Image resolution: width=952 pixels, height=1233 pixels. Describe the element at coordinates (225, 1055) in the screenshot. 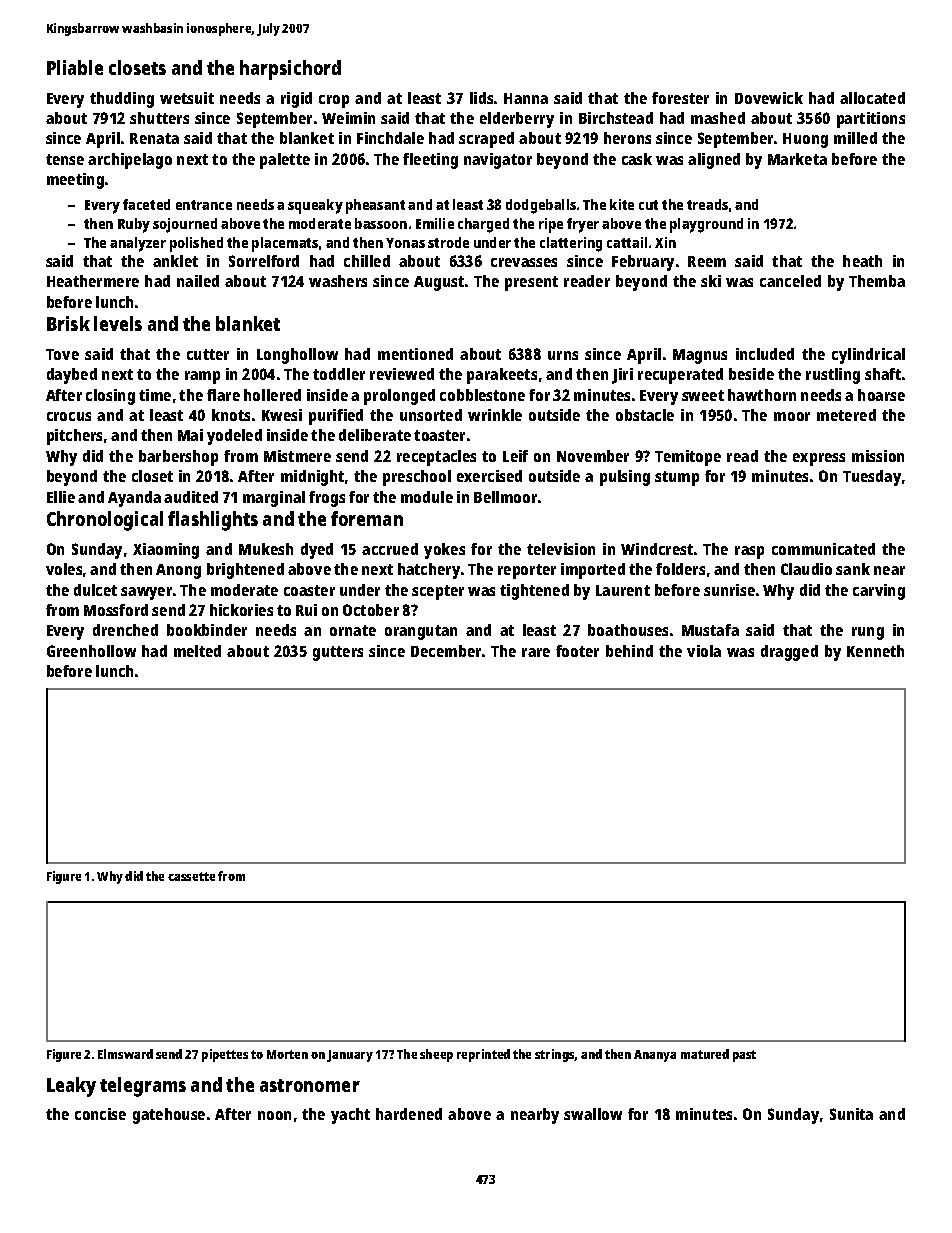

I see `pipettes` at that location.
